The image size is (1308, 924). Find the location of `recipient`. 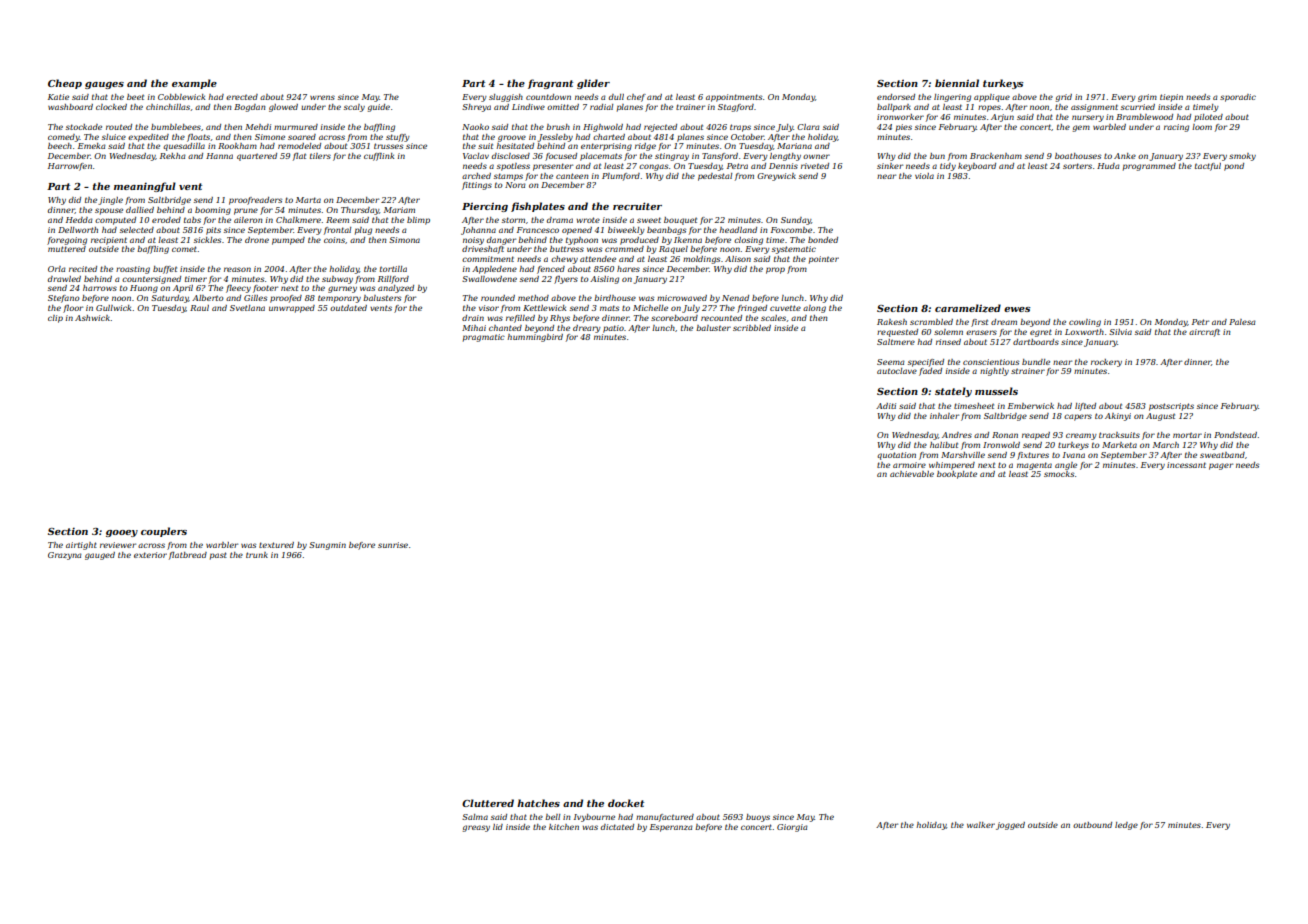

recipient is located at coordinates (109, 241).
